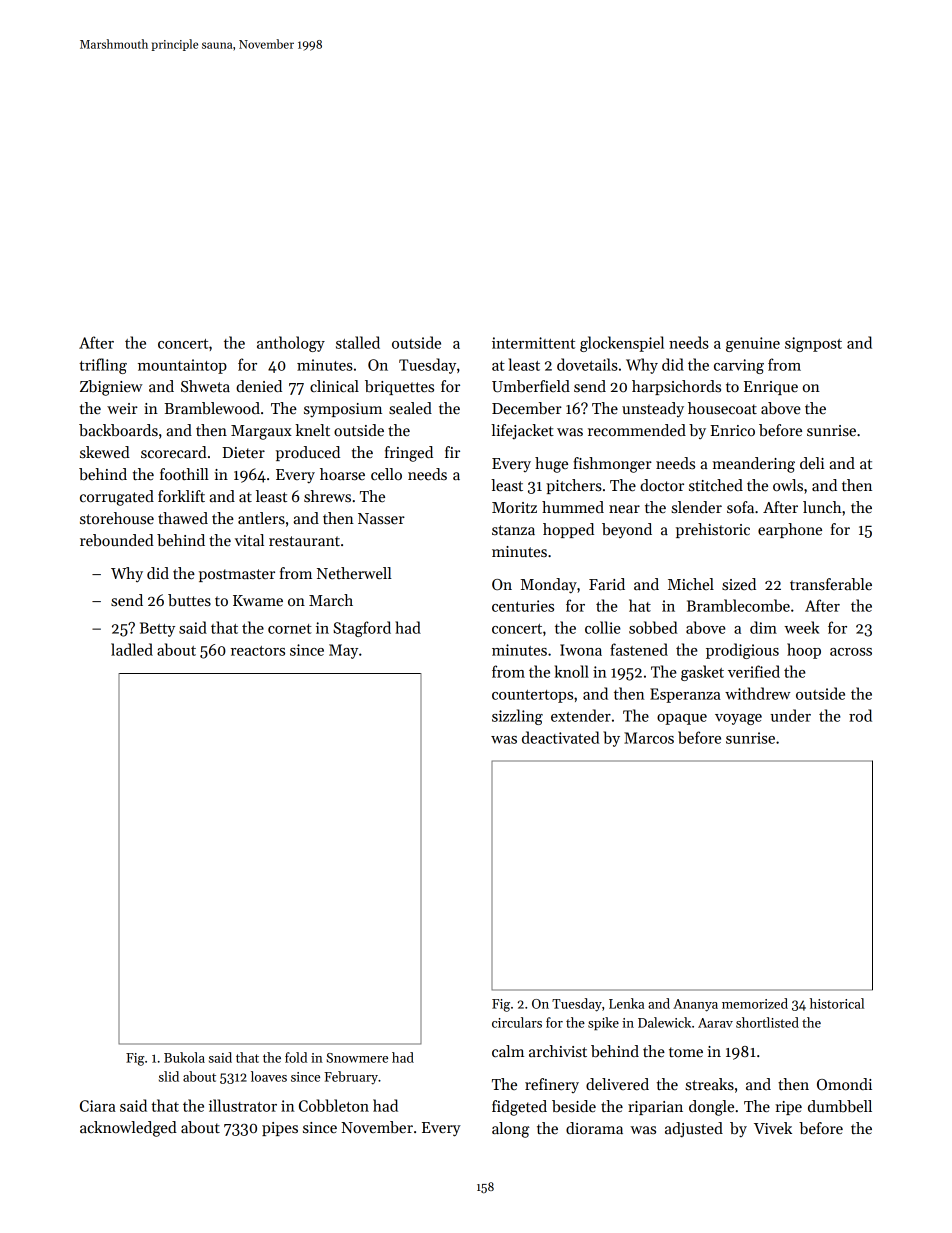 The image size is (952, 1233). I want to click on sizzling, so click(517, 717).
